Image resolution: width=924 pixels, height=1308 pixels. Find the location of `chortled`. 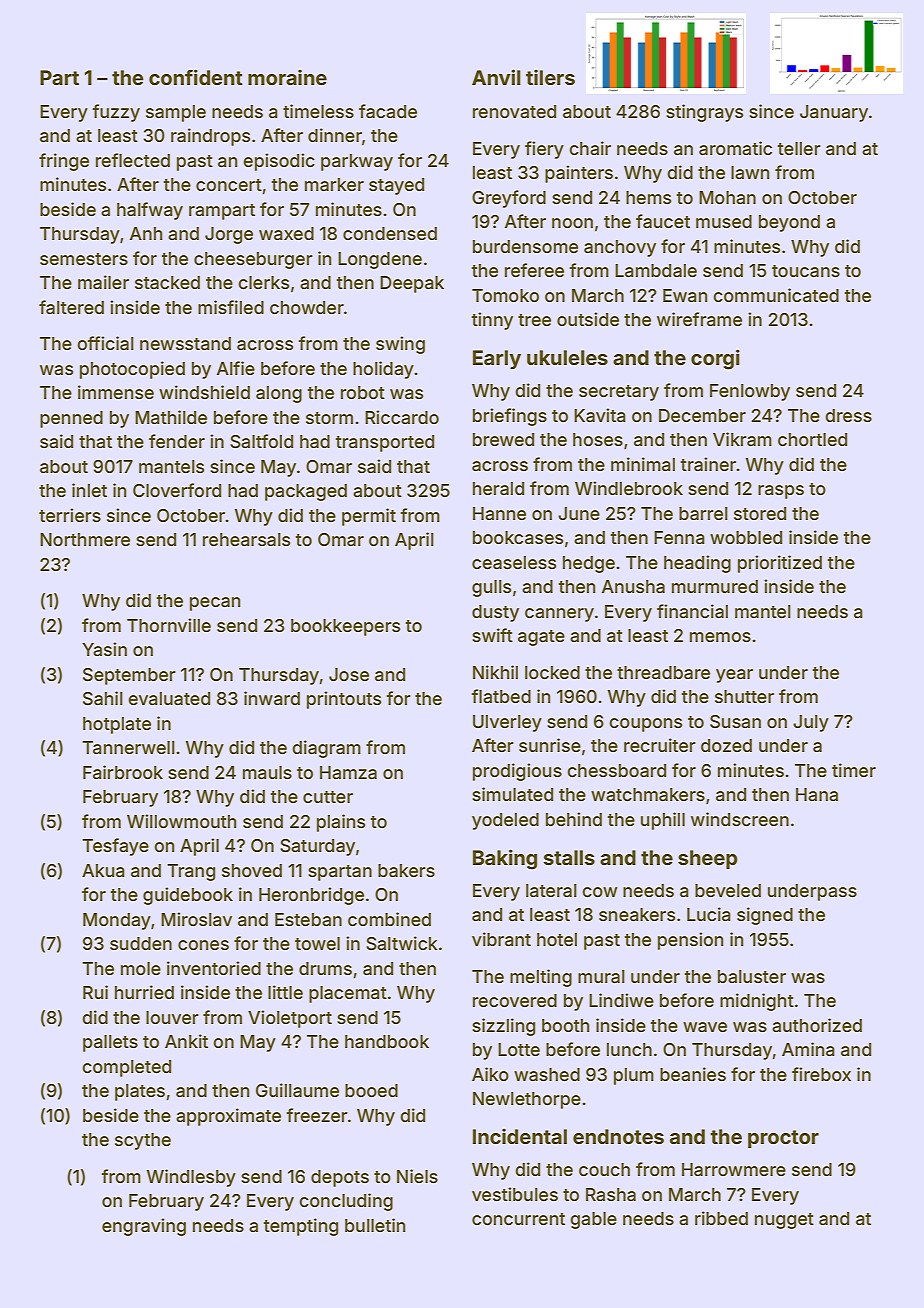

chortled is located at coordinates (812, 439).
